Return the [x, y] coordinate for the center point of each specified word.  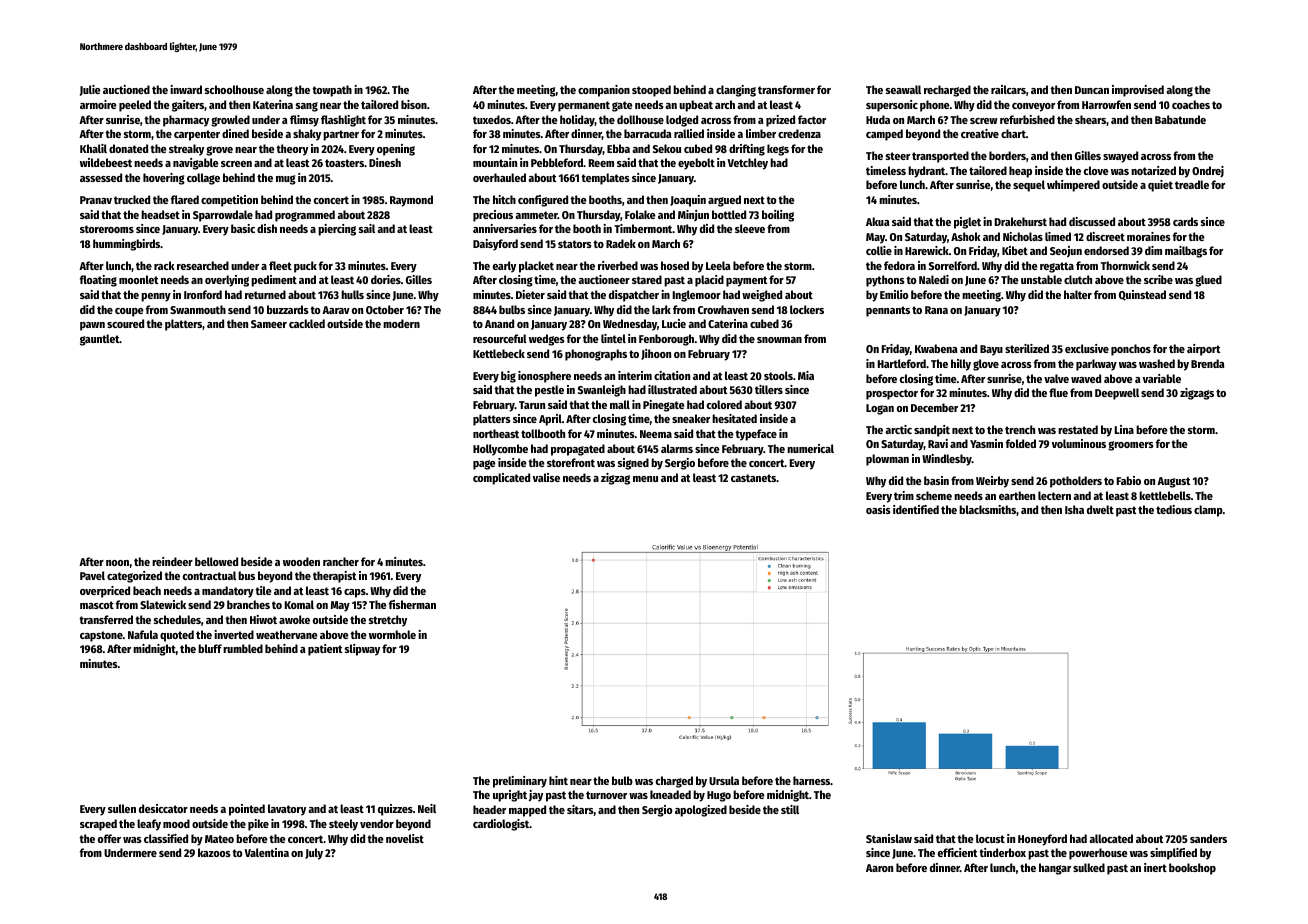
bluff [210, 648]
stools [778, 375]
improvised [1138, 91]
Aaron [879, 868]
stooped [651, 91]
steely [343, 825]
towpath [332, 91]
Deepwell [1117, 394]
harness [811, 780]
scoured [125, 323]
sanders [1208, 838]
